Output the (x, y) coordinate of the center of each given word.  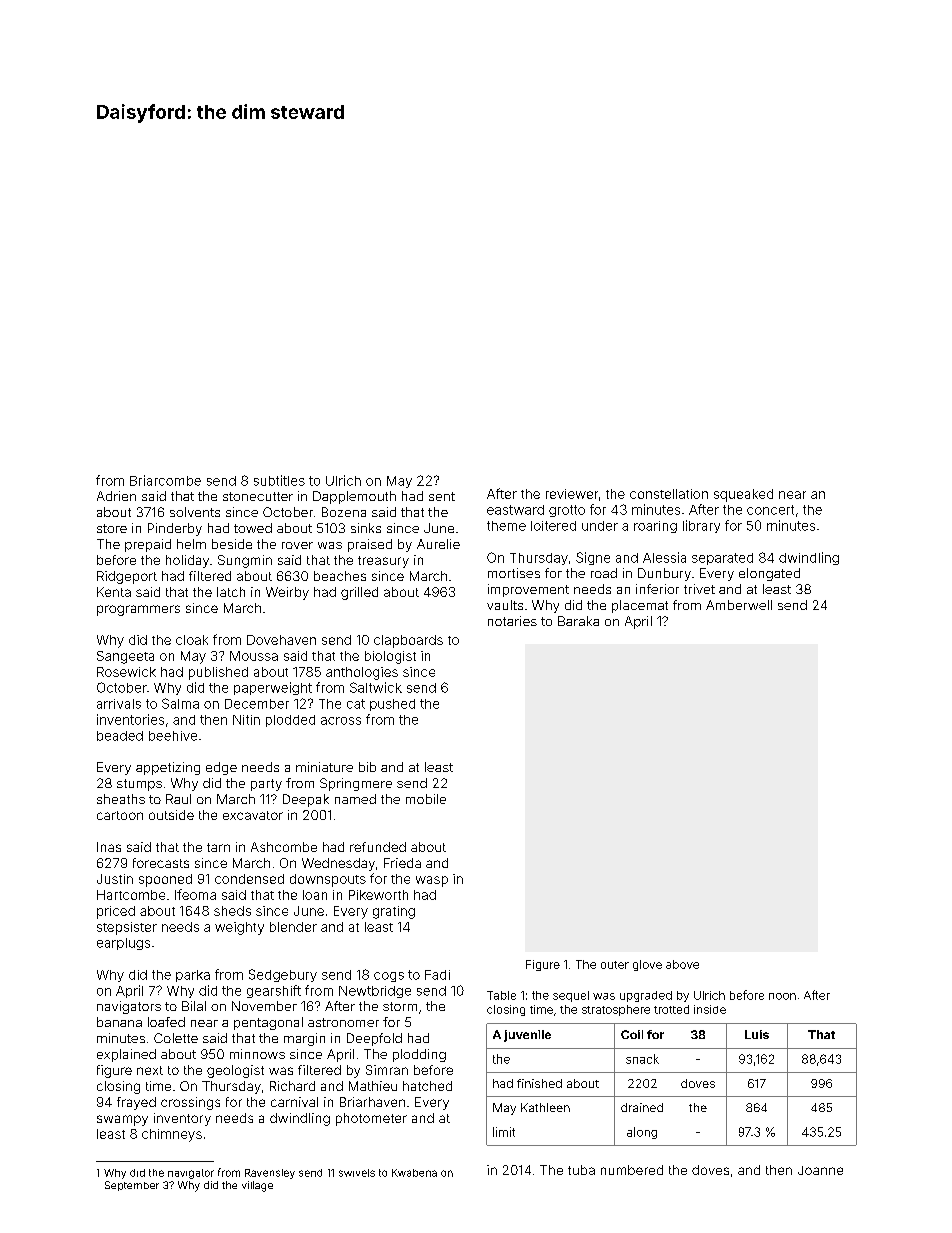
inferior (657, 589)
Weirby (287, 593)
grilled (359, 593)
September (132, 1186)
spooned (165, 880)
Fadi (437, 975)
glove (647, 965)
